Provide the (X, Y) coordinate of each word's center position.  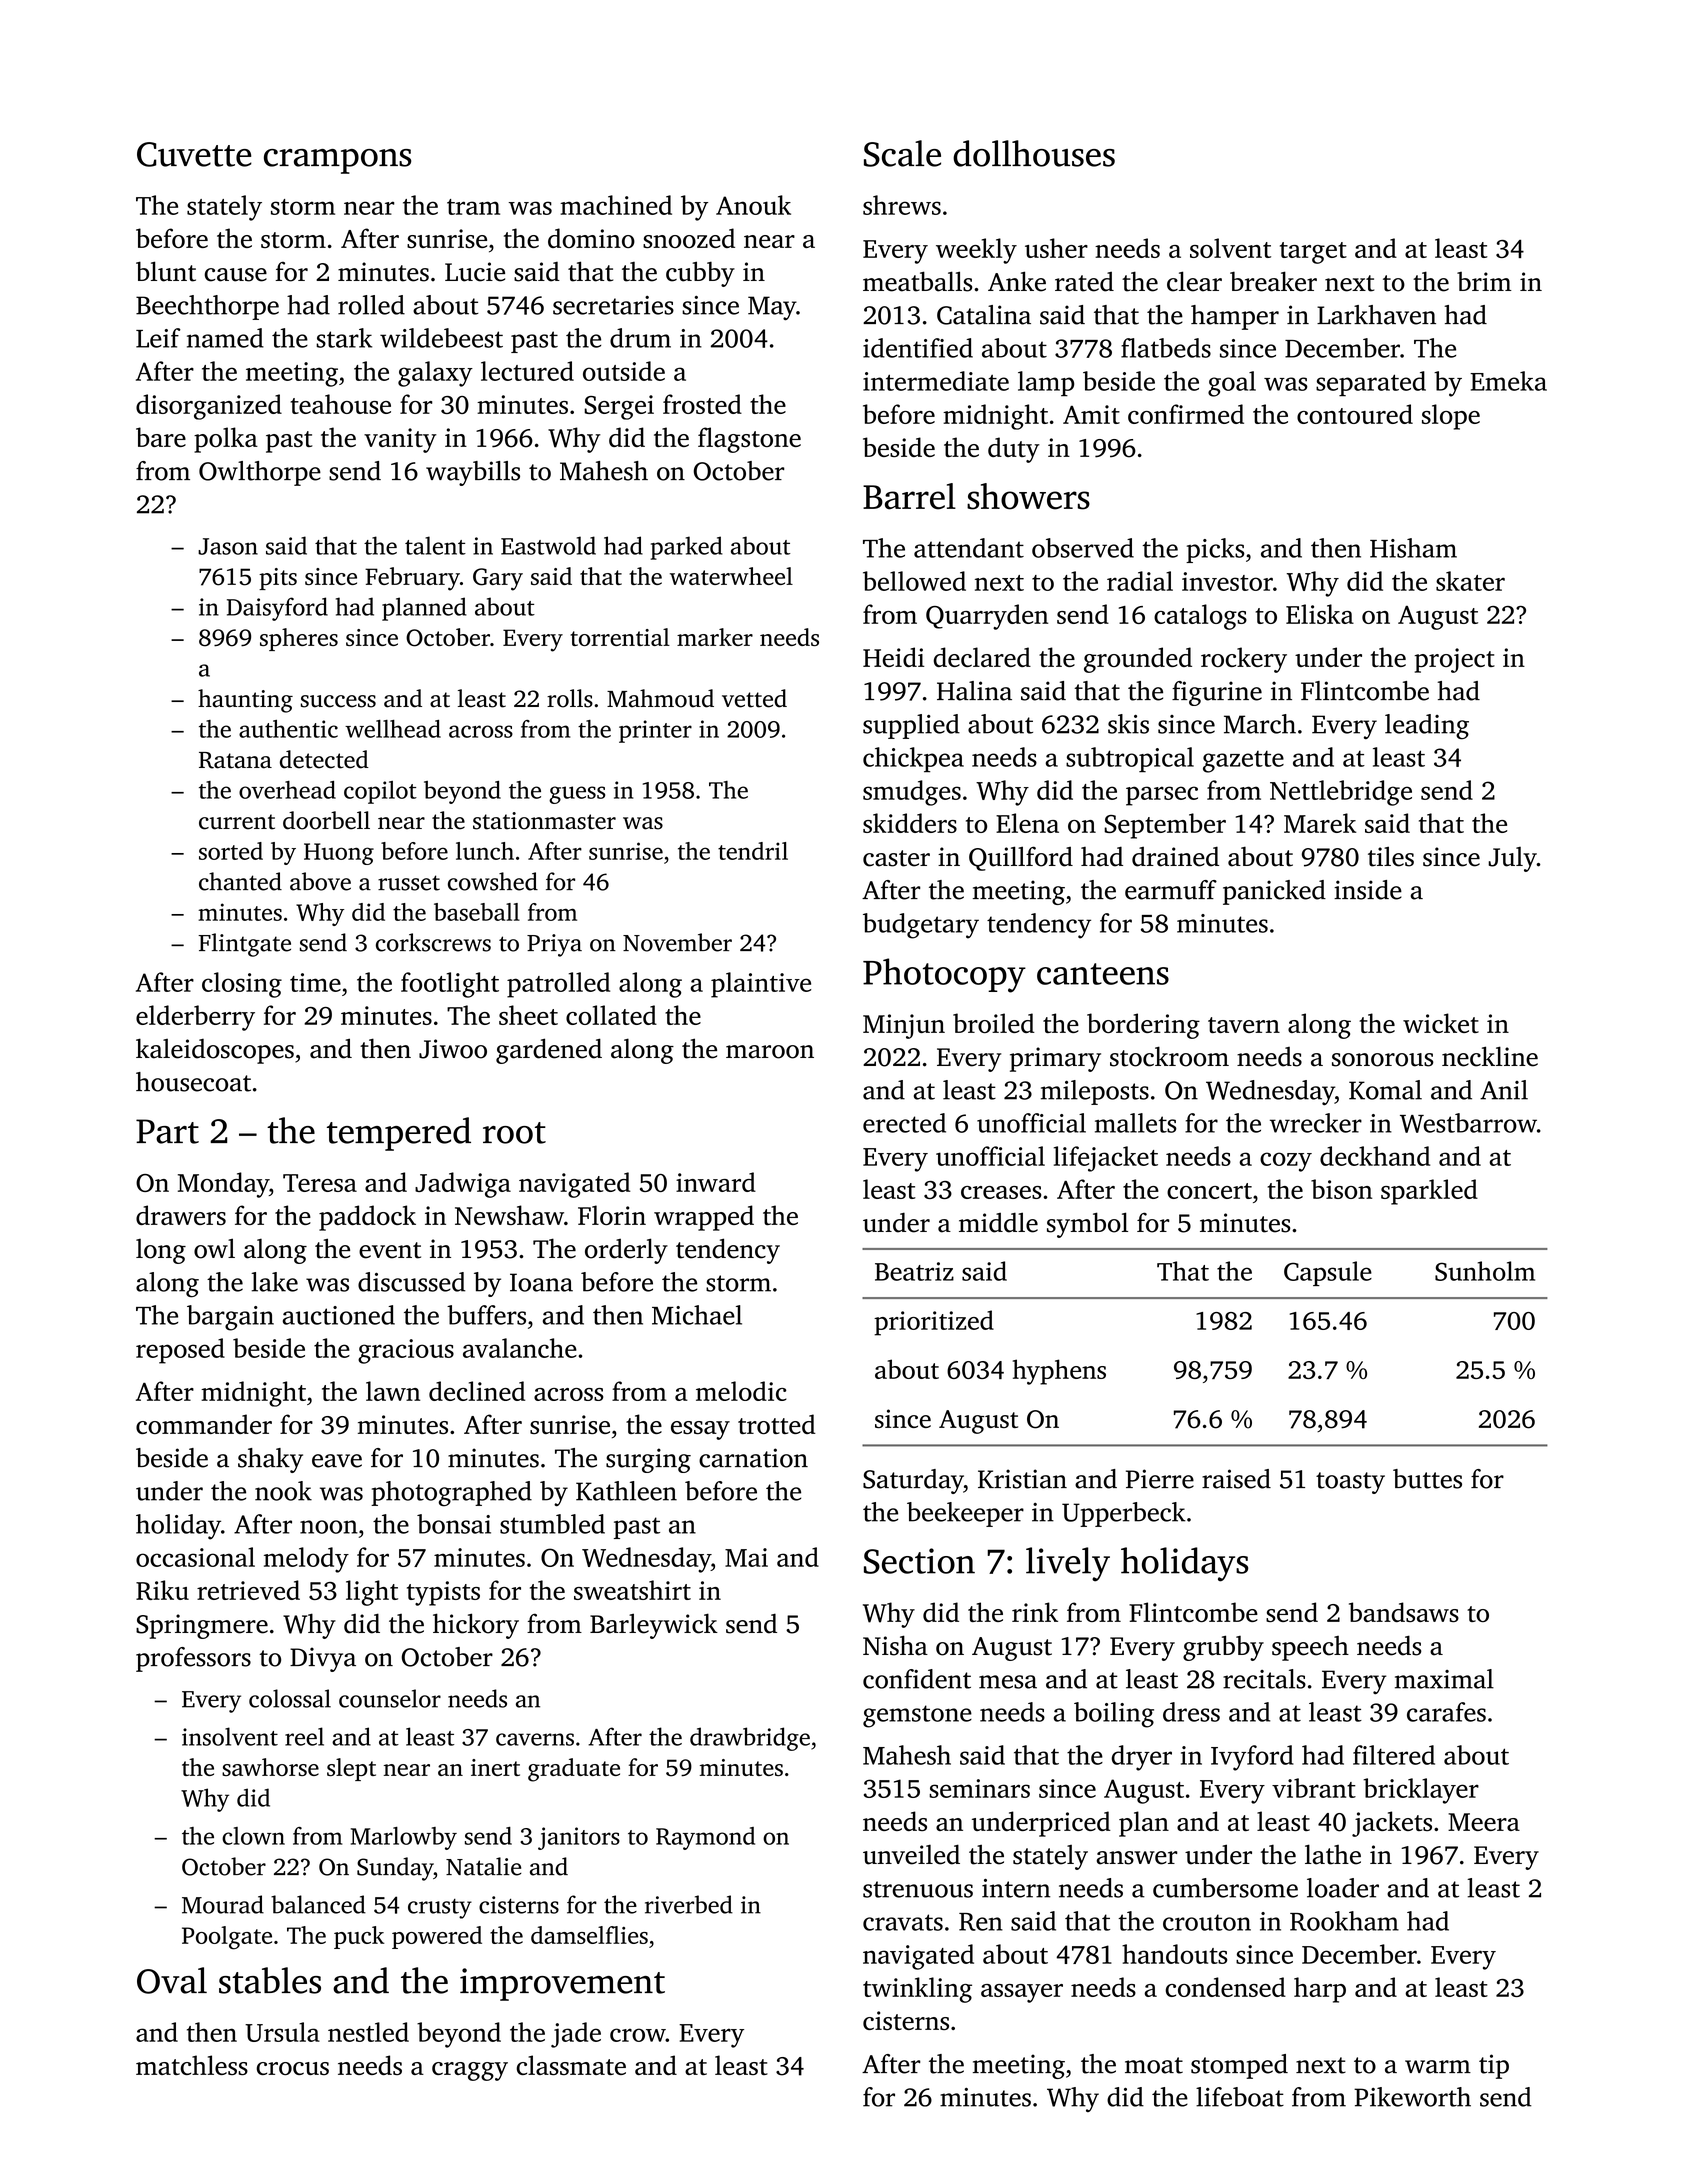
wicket (1441, 1023)
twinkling (917, 1990)
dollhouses (1034, 153)
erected (904, 1123)
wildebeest (441, 338)
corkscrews (433, 942)
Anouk (753, 205)
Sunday (395, 1869)
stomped (1239, 2066)
